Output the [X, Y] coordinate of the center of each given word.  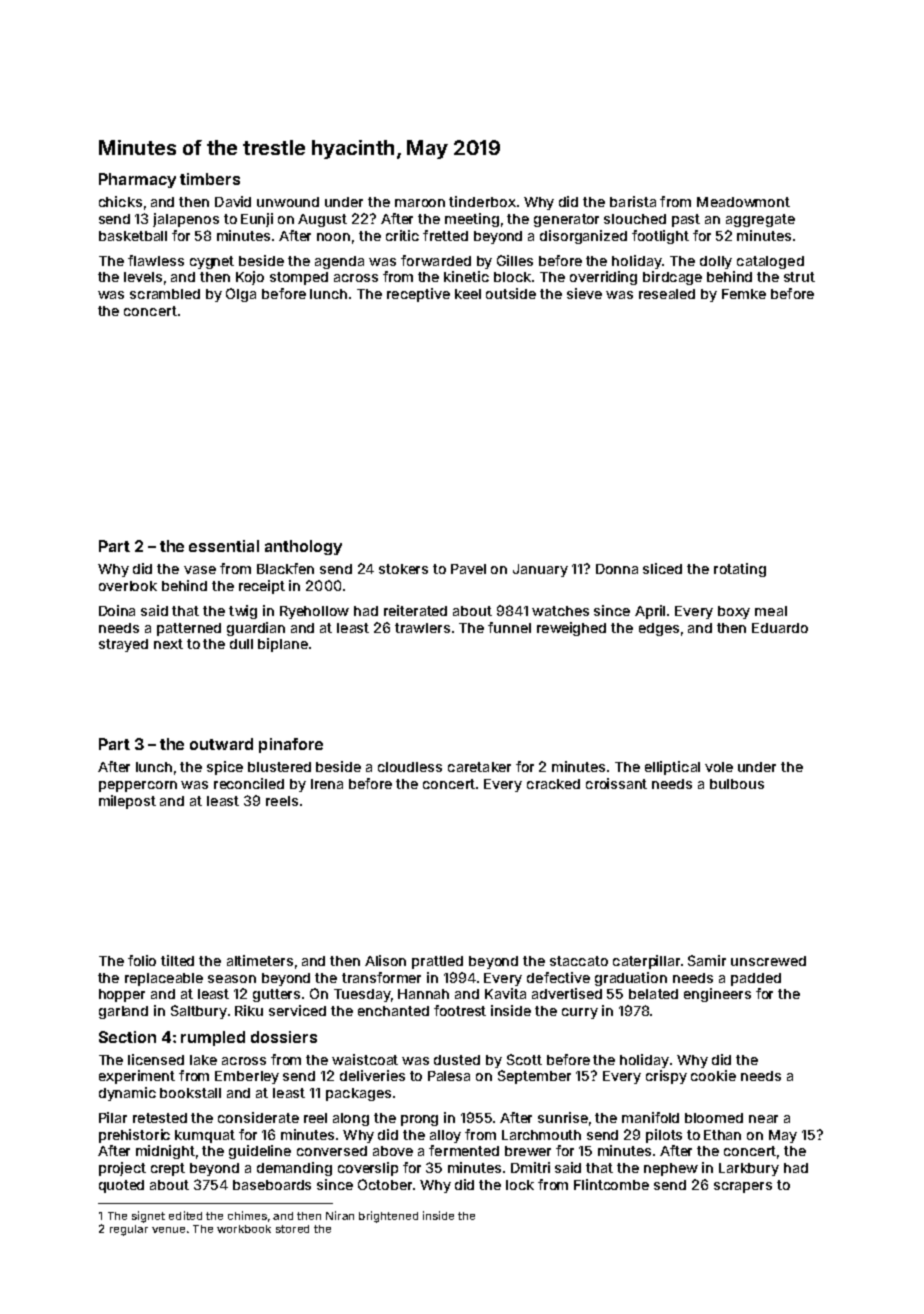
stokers [403, 569]
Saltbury [199, 1012]
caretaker [479, 767]
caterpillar [646, 962]
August [322, 220]
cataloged [770, 262]
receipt [262, 587]
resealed [667, 294]
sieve [584, 293]
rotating [740, 570]
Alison [385, 960]
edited [185, 1215]
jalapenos [186, 220]
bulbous [737, 784]
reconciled [249, 783]
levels [143, 277]
